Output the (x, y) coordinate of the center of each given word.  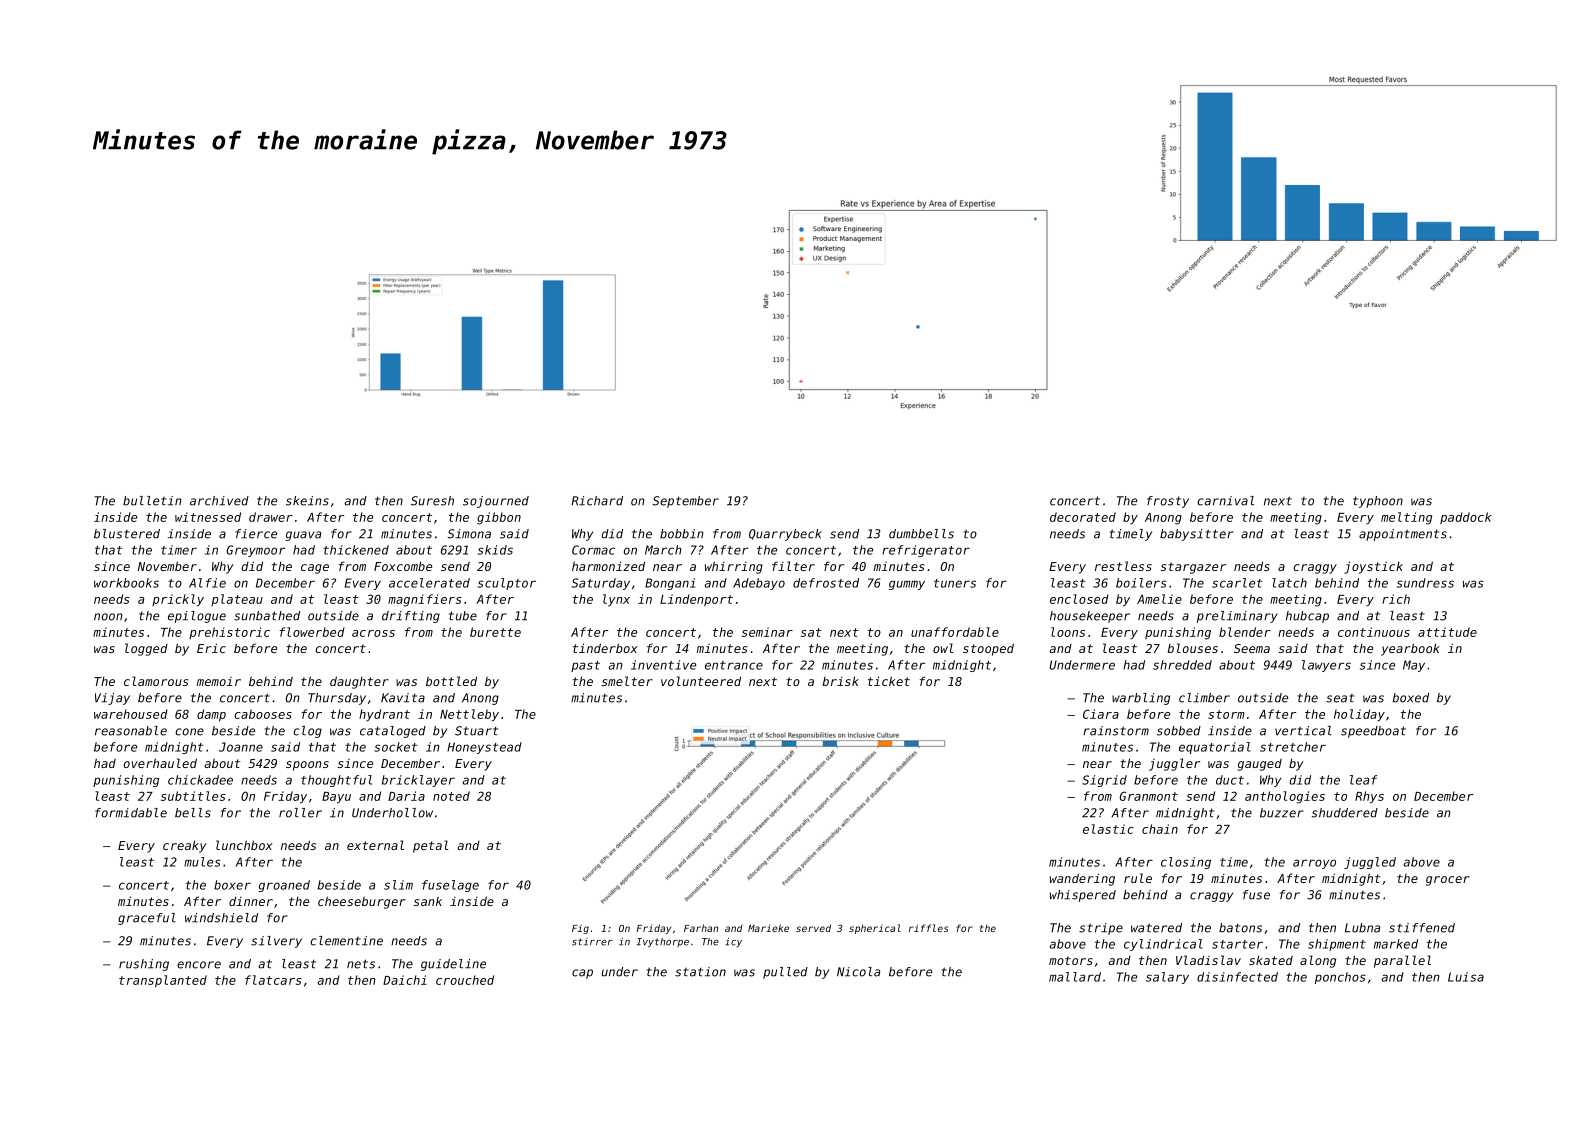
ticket (889, 681)
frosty (1168, 502)
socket (395, 747)
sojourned (496, 502)
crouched (465, 980)
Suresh (432, 501)
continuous (1374, 632)
